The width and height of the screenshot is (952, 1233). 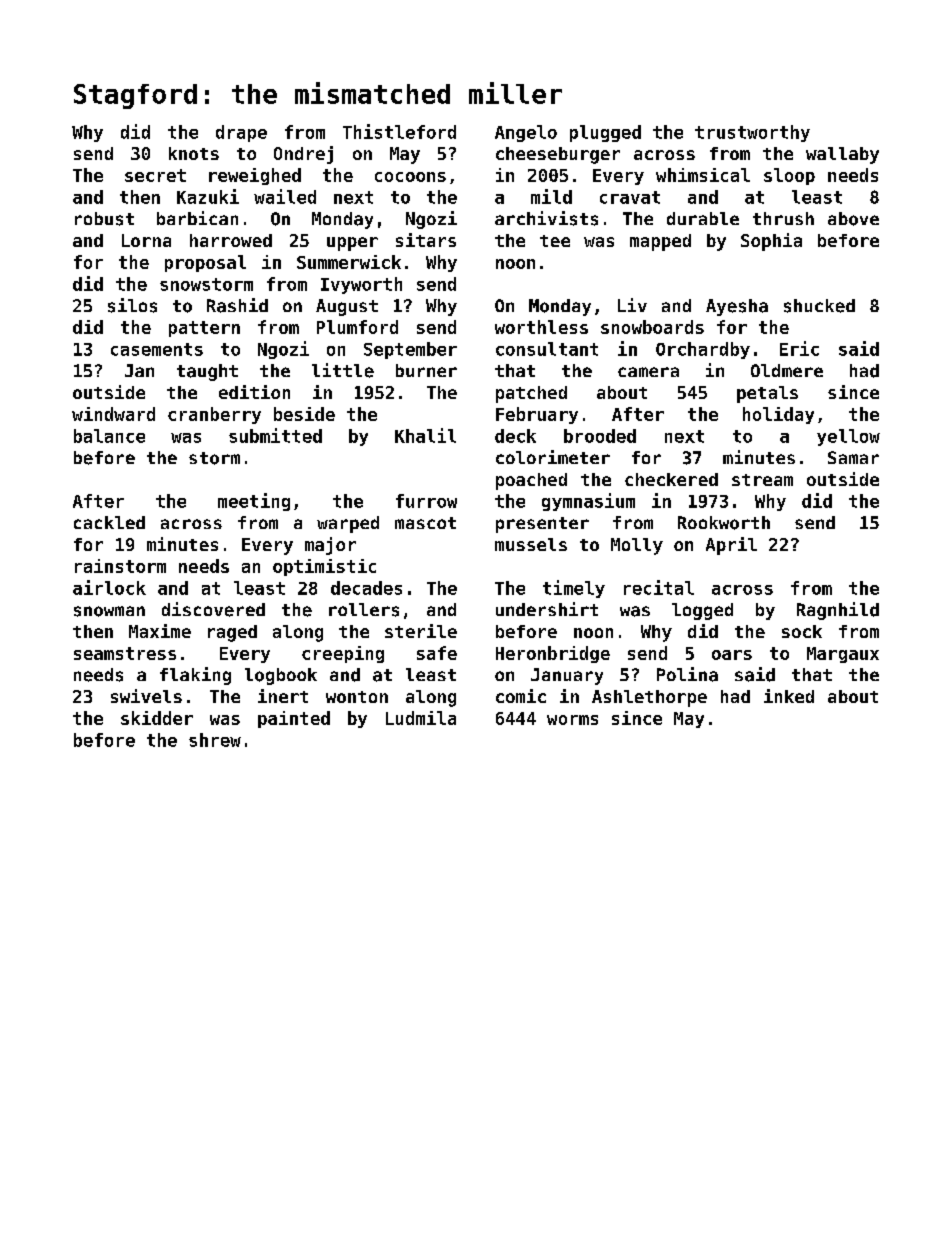 I want to click on casements, so click(x=157, y=349).
